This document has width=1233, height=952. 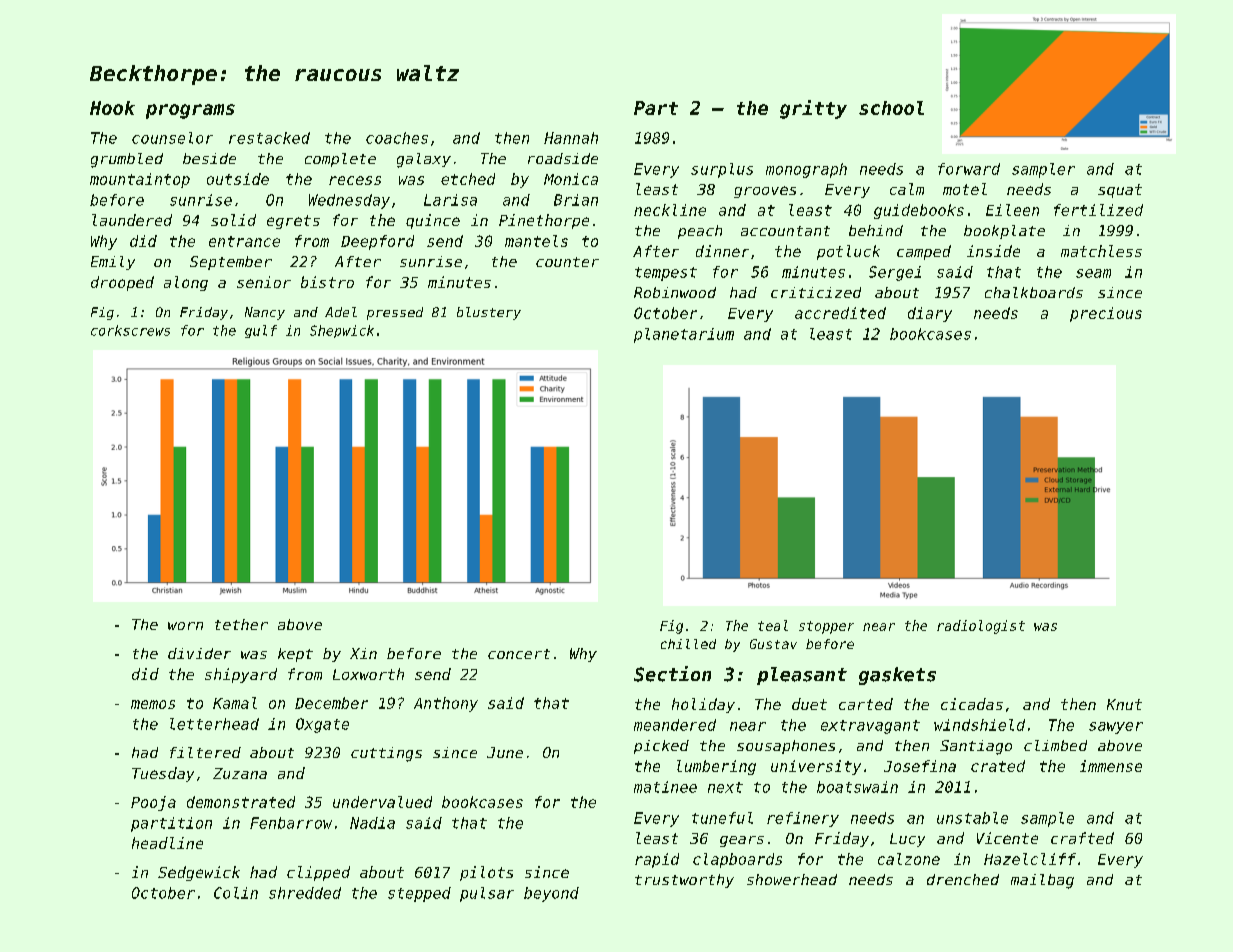 I want to click on planetarium, so click(x=684, y=335).
